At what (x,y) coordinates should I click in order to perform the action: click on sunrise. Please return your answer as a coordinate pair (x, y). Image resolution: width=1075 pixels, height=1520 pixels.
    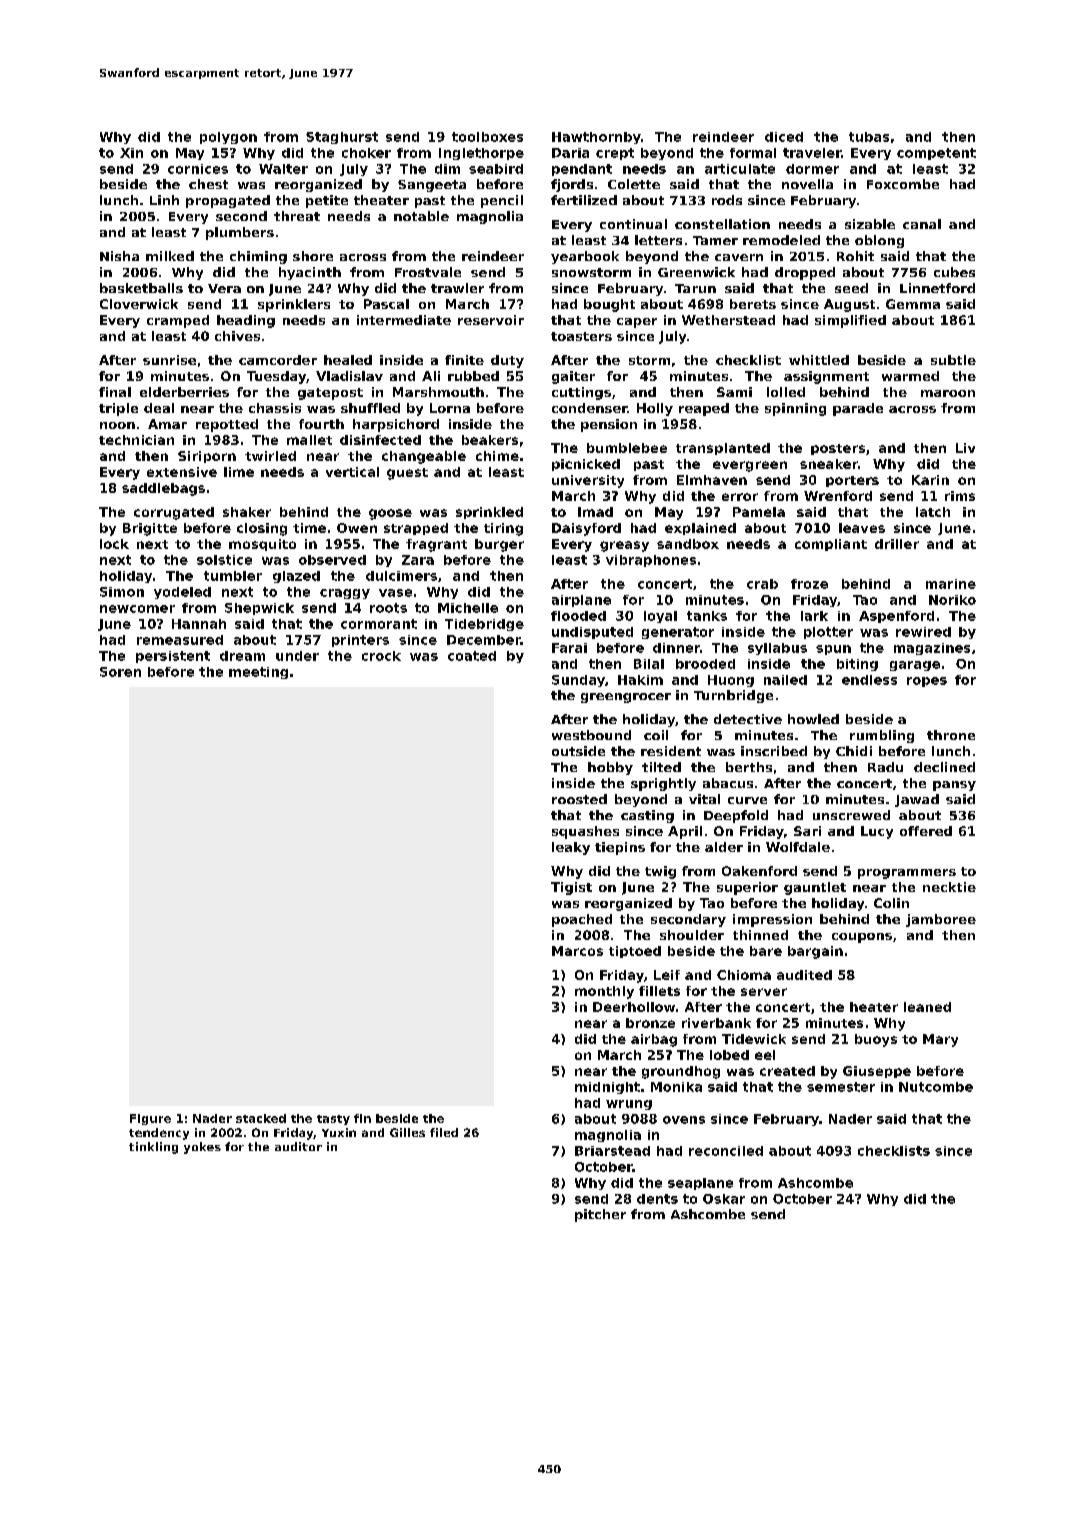
    Looking at the image, I should click on (169, 360).
